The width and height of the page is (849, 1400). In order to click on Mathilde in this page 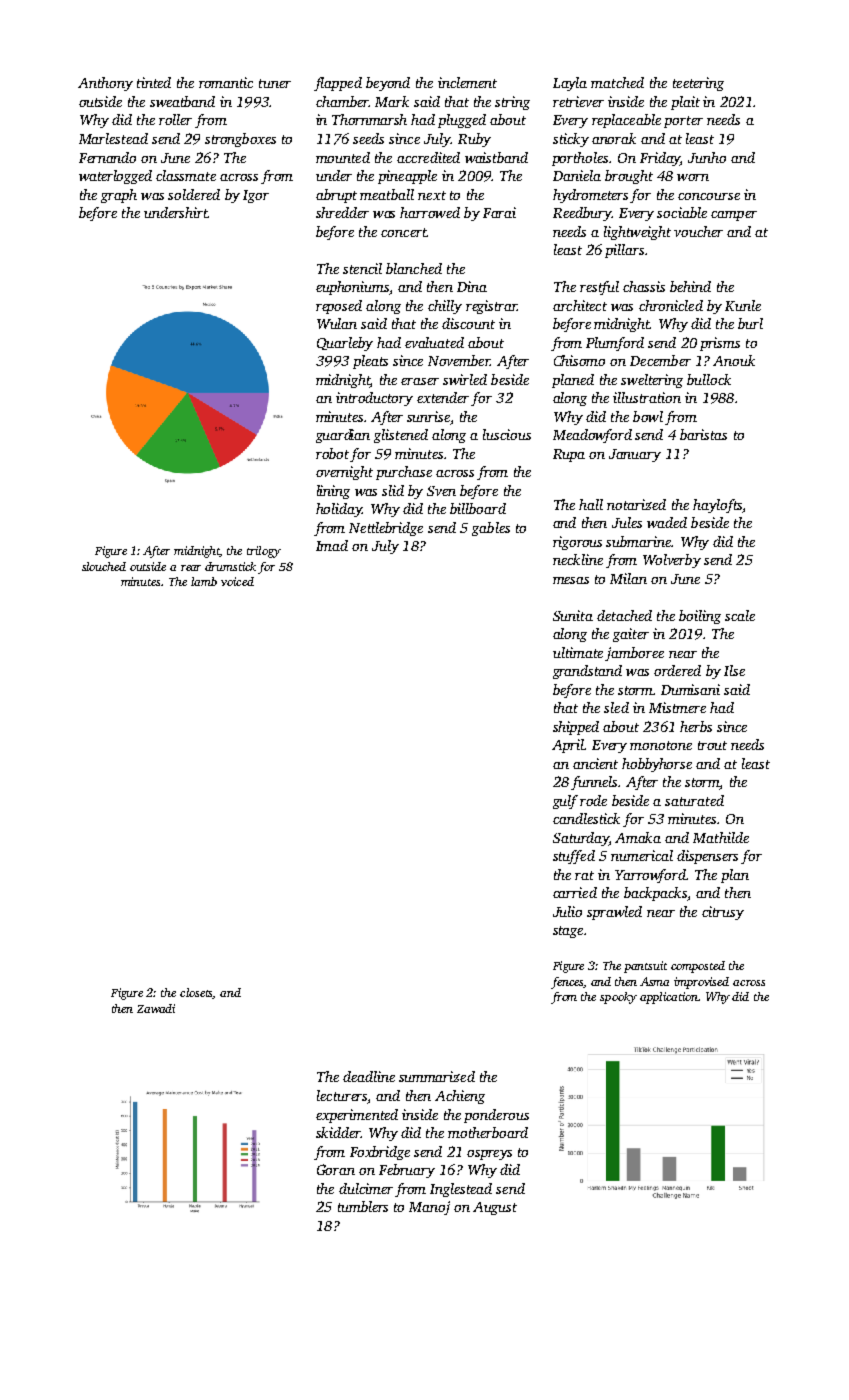, I will do `click(721, 837)`.
